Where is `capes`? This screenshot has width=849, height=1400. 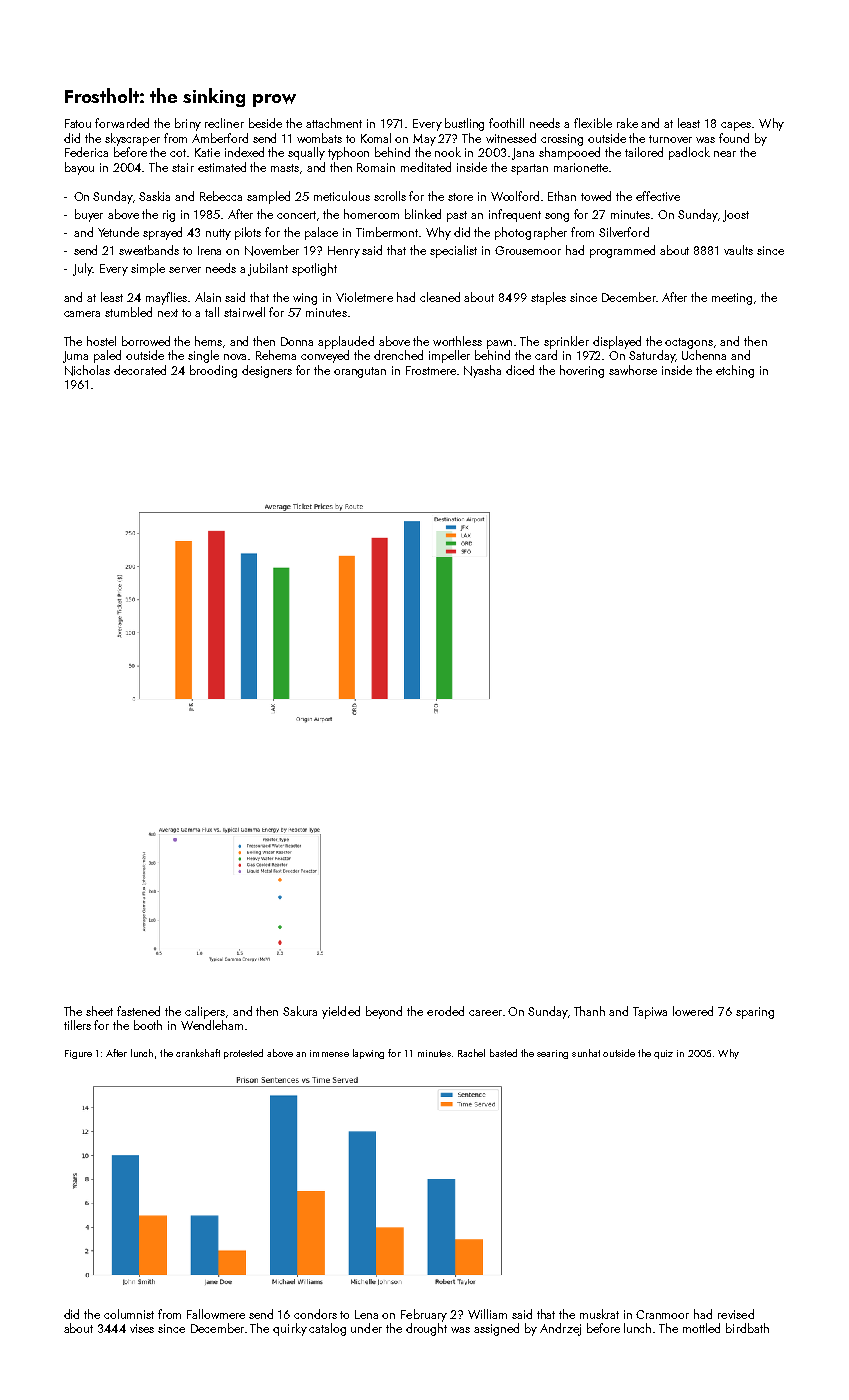
capes is located at coordinates (736, 126).
